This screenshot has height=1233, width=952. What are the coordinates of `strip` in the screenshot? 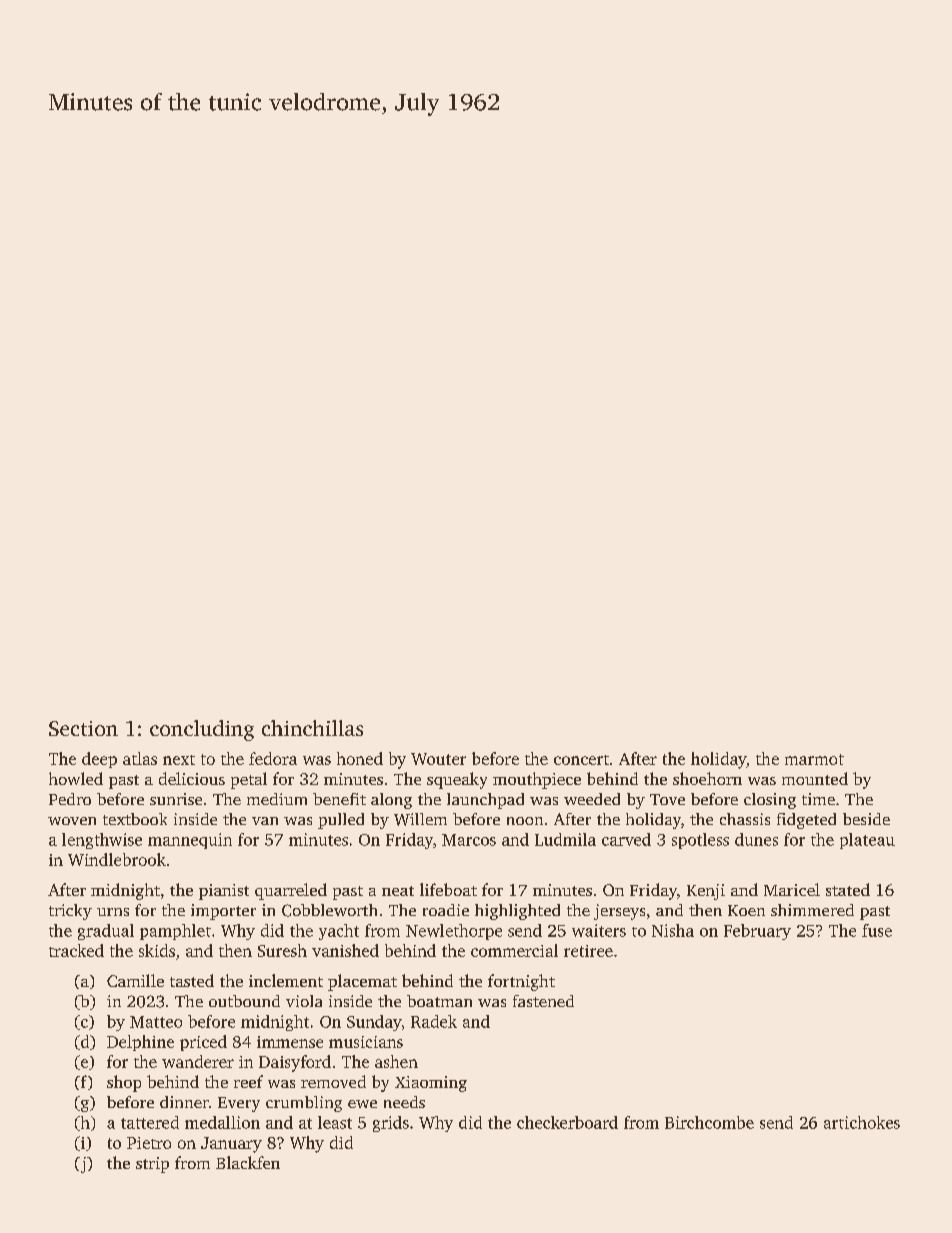 It's located at (152, 1165).
